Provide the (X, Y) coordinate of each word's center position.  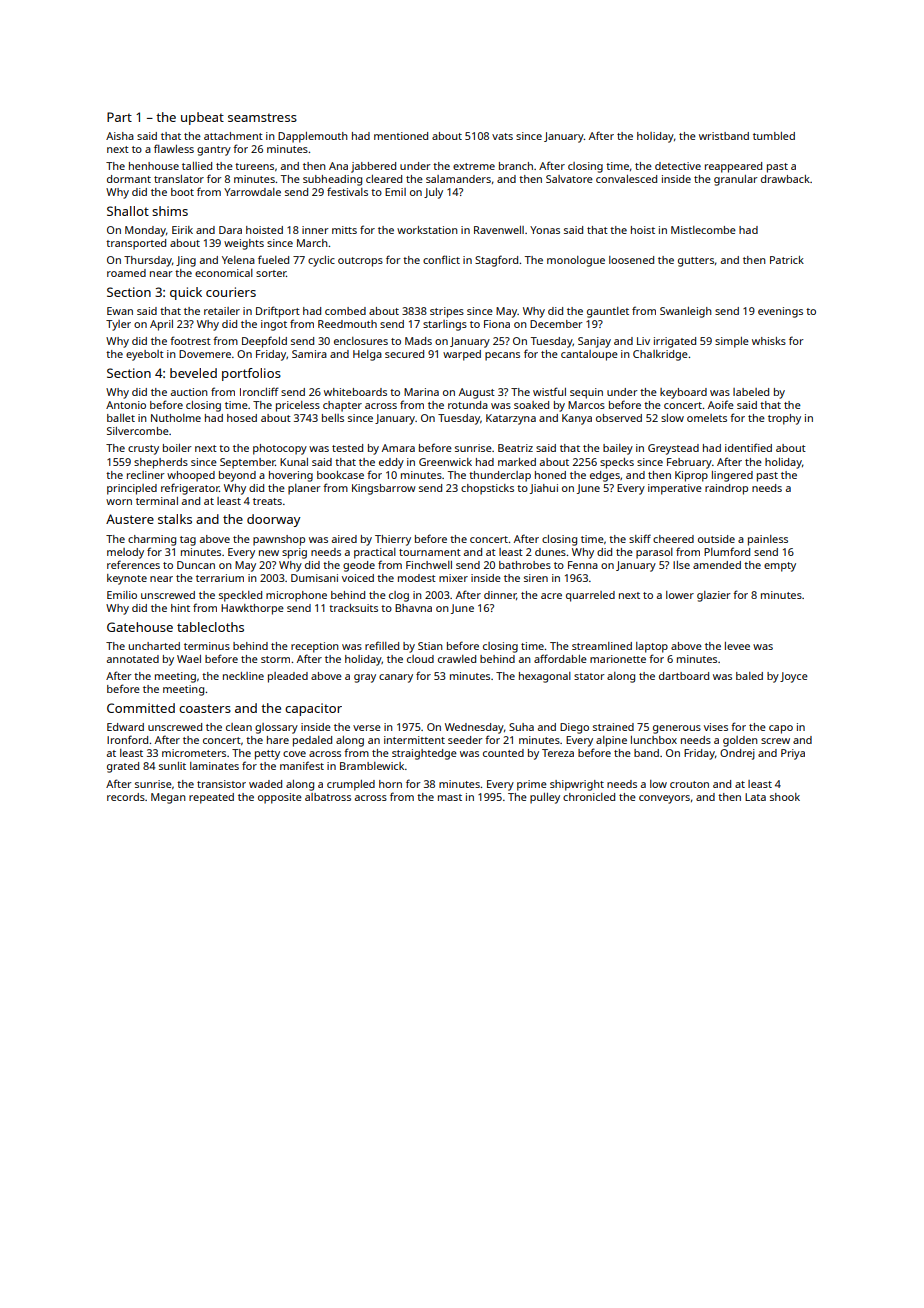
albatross (328, 797)
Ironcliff (259, 391)
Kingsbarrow (384, 489)
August (477, 393)
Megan (168, 798)
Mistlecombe (703, 230)
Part (119, 117)
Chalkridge (660, 355)
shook (785, 797)
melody (125, 553)
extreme (474, 166)
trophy (784, 419)
